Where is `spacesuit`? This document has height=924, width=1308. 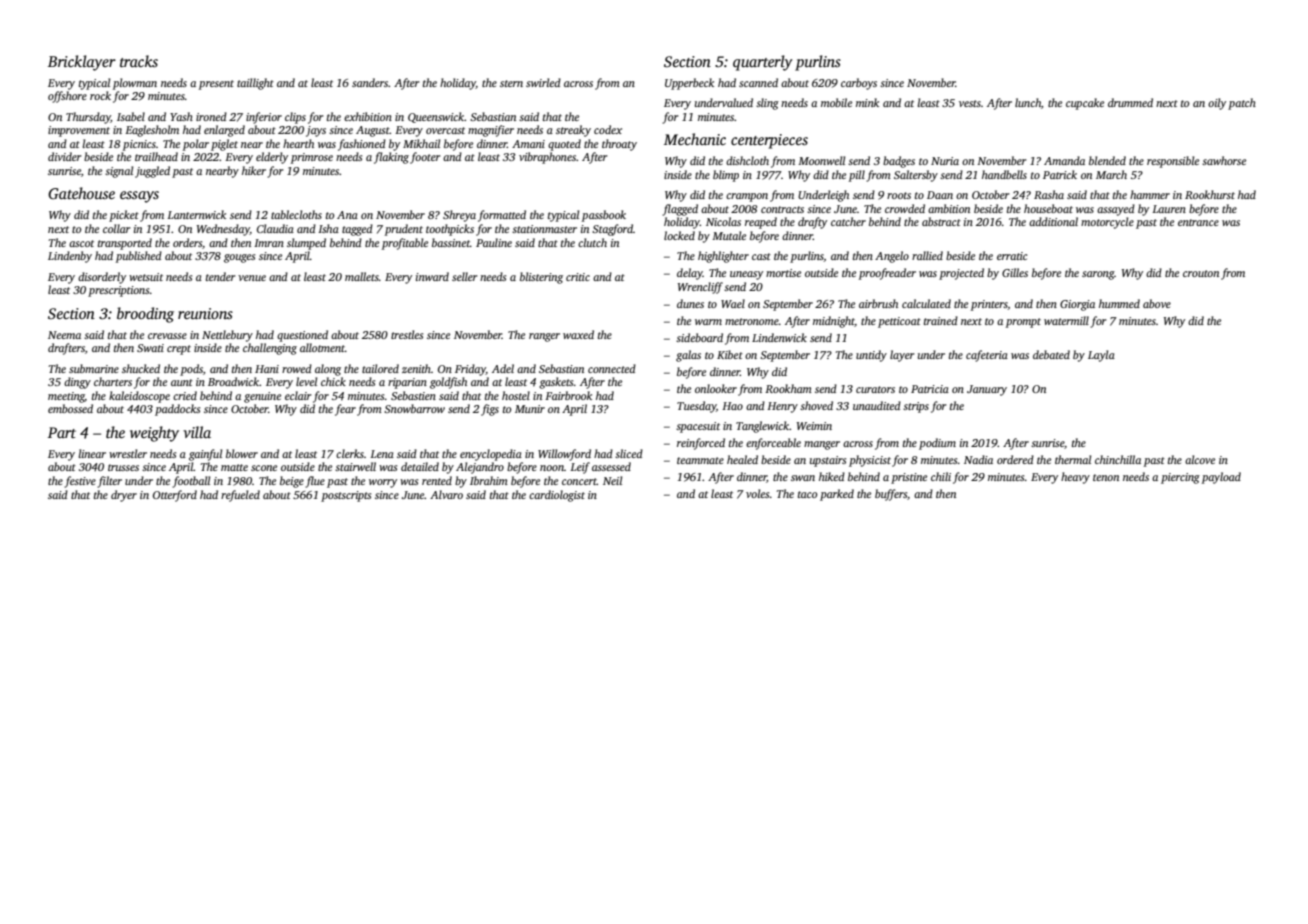 spacesuit is located at coordinates (698, 427).
